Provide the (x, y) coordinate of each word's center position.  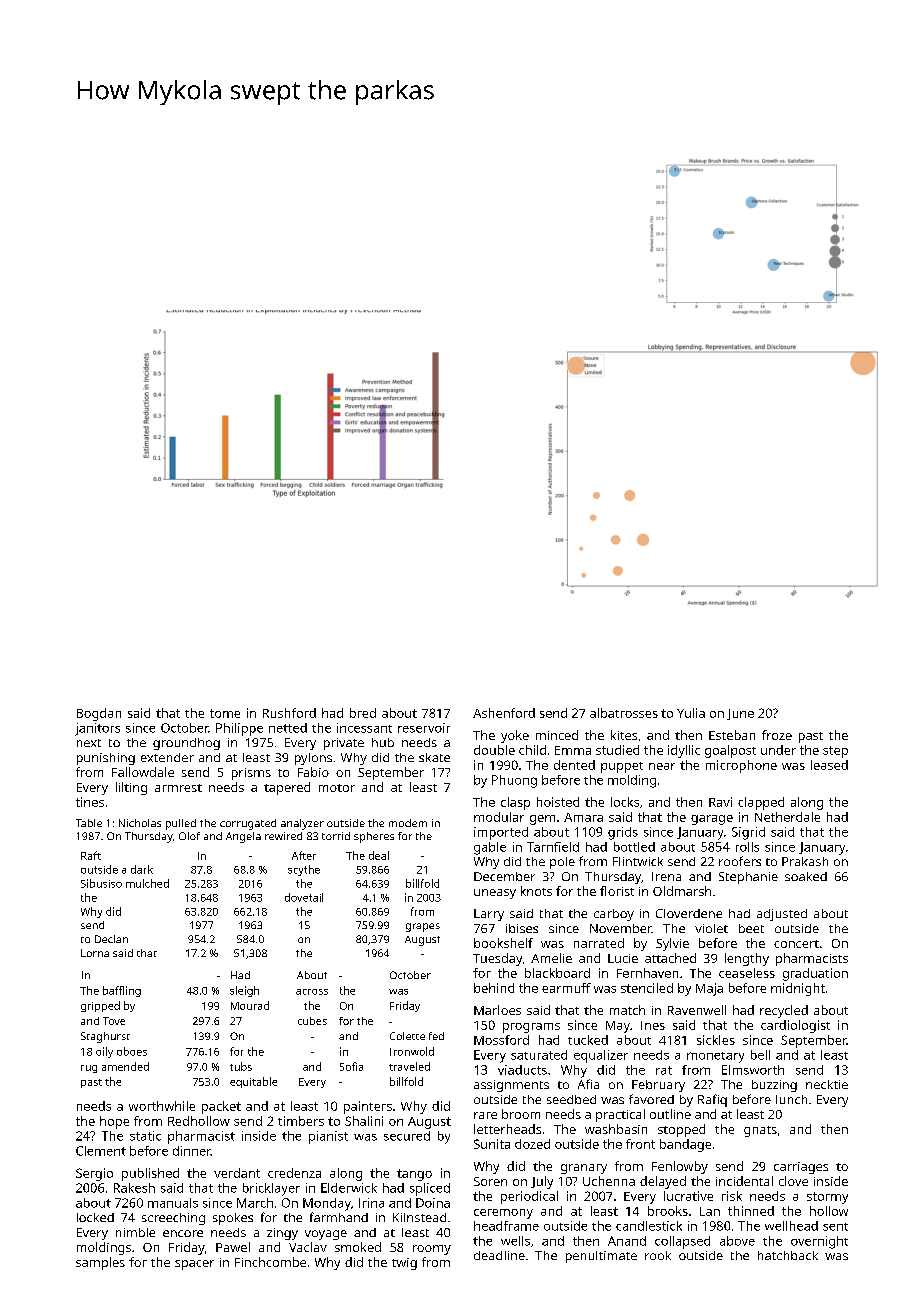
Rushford (289, 713)
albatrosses (624, 713)
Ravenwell (697, 1010)
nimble (135, 1232)
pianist (328, 1137)
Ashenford (504, 713)
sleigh (244, 991)
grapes (423, 927)
